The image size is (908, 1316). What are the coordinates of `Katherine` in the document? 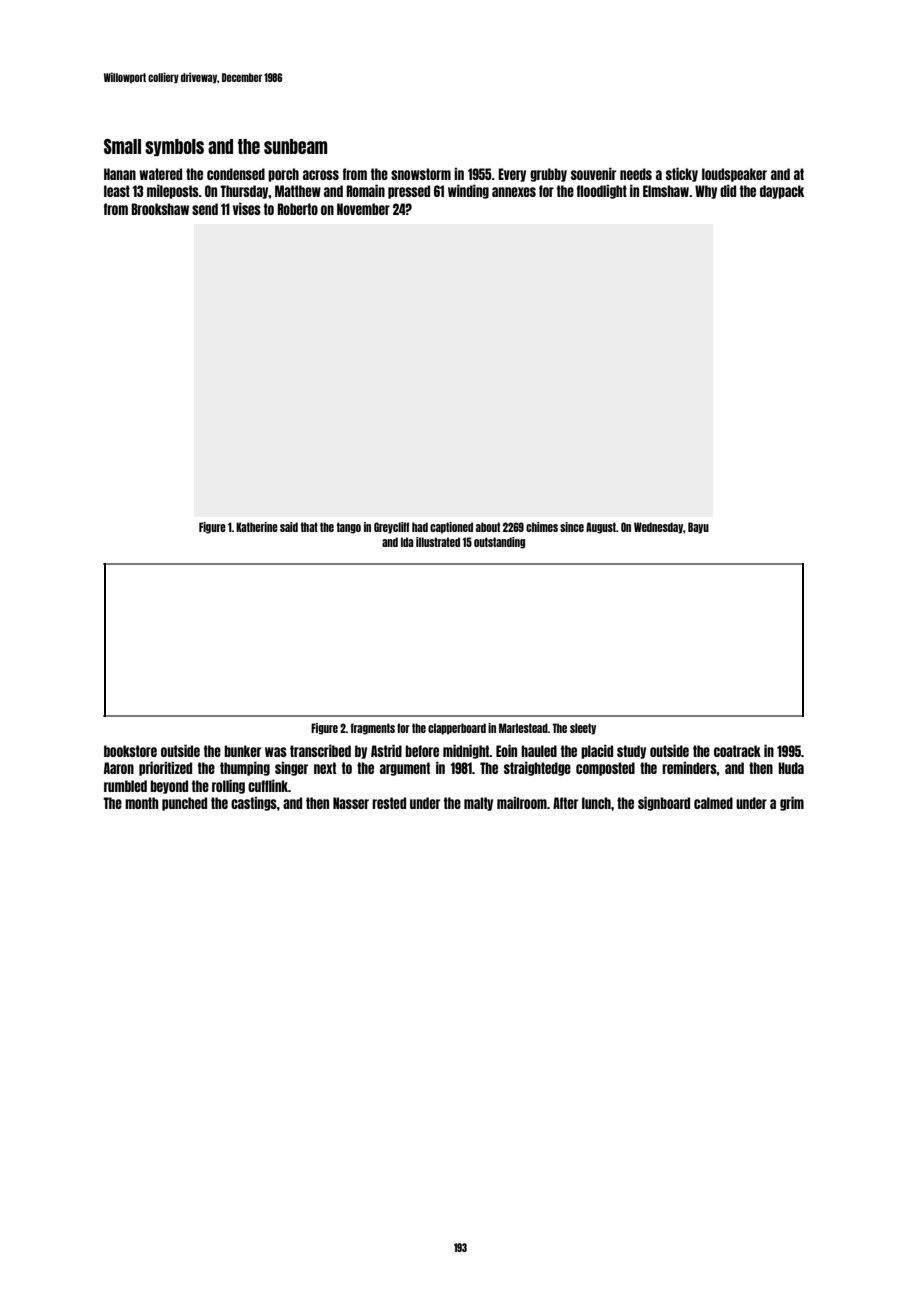 It's located at (257, 527).
